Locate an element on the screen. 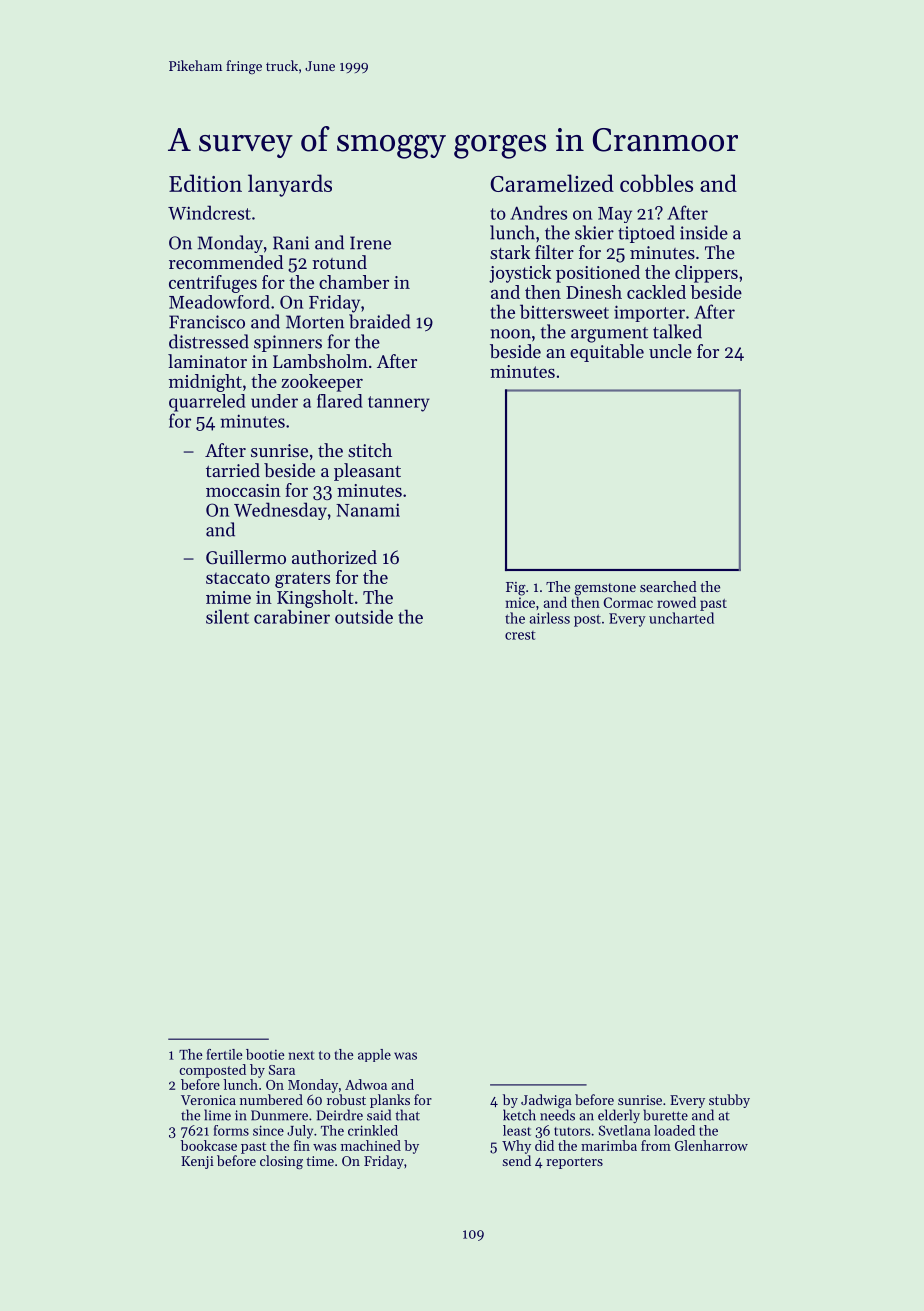  Edition is located at coordinates (205, 183).
